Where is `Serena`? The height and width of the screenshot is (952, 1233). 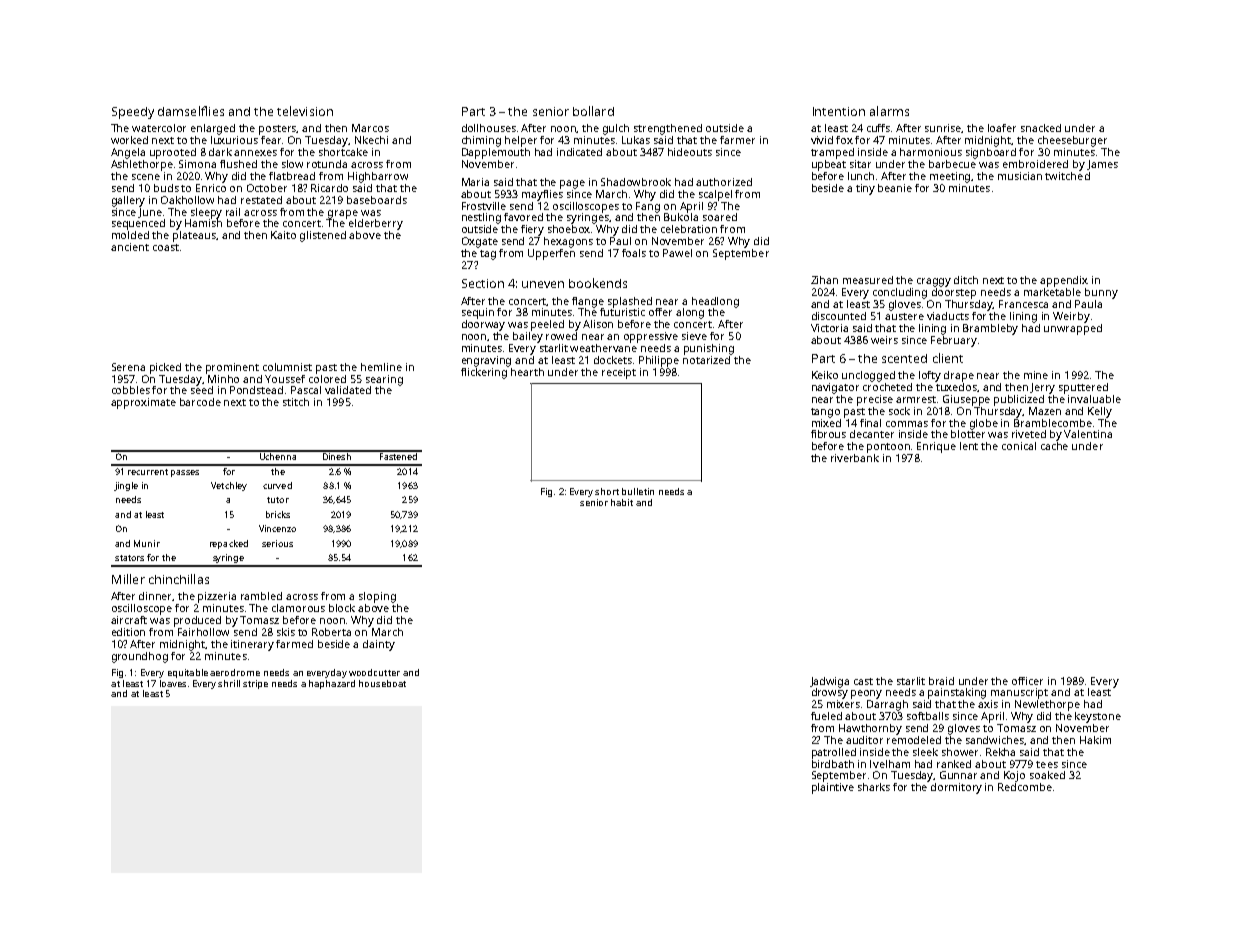
Serena is located at coordinates (128, 367).
